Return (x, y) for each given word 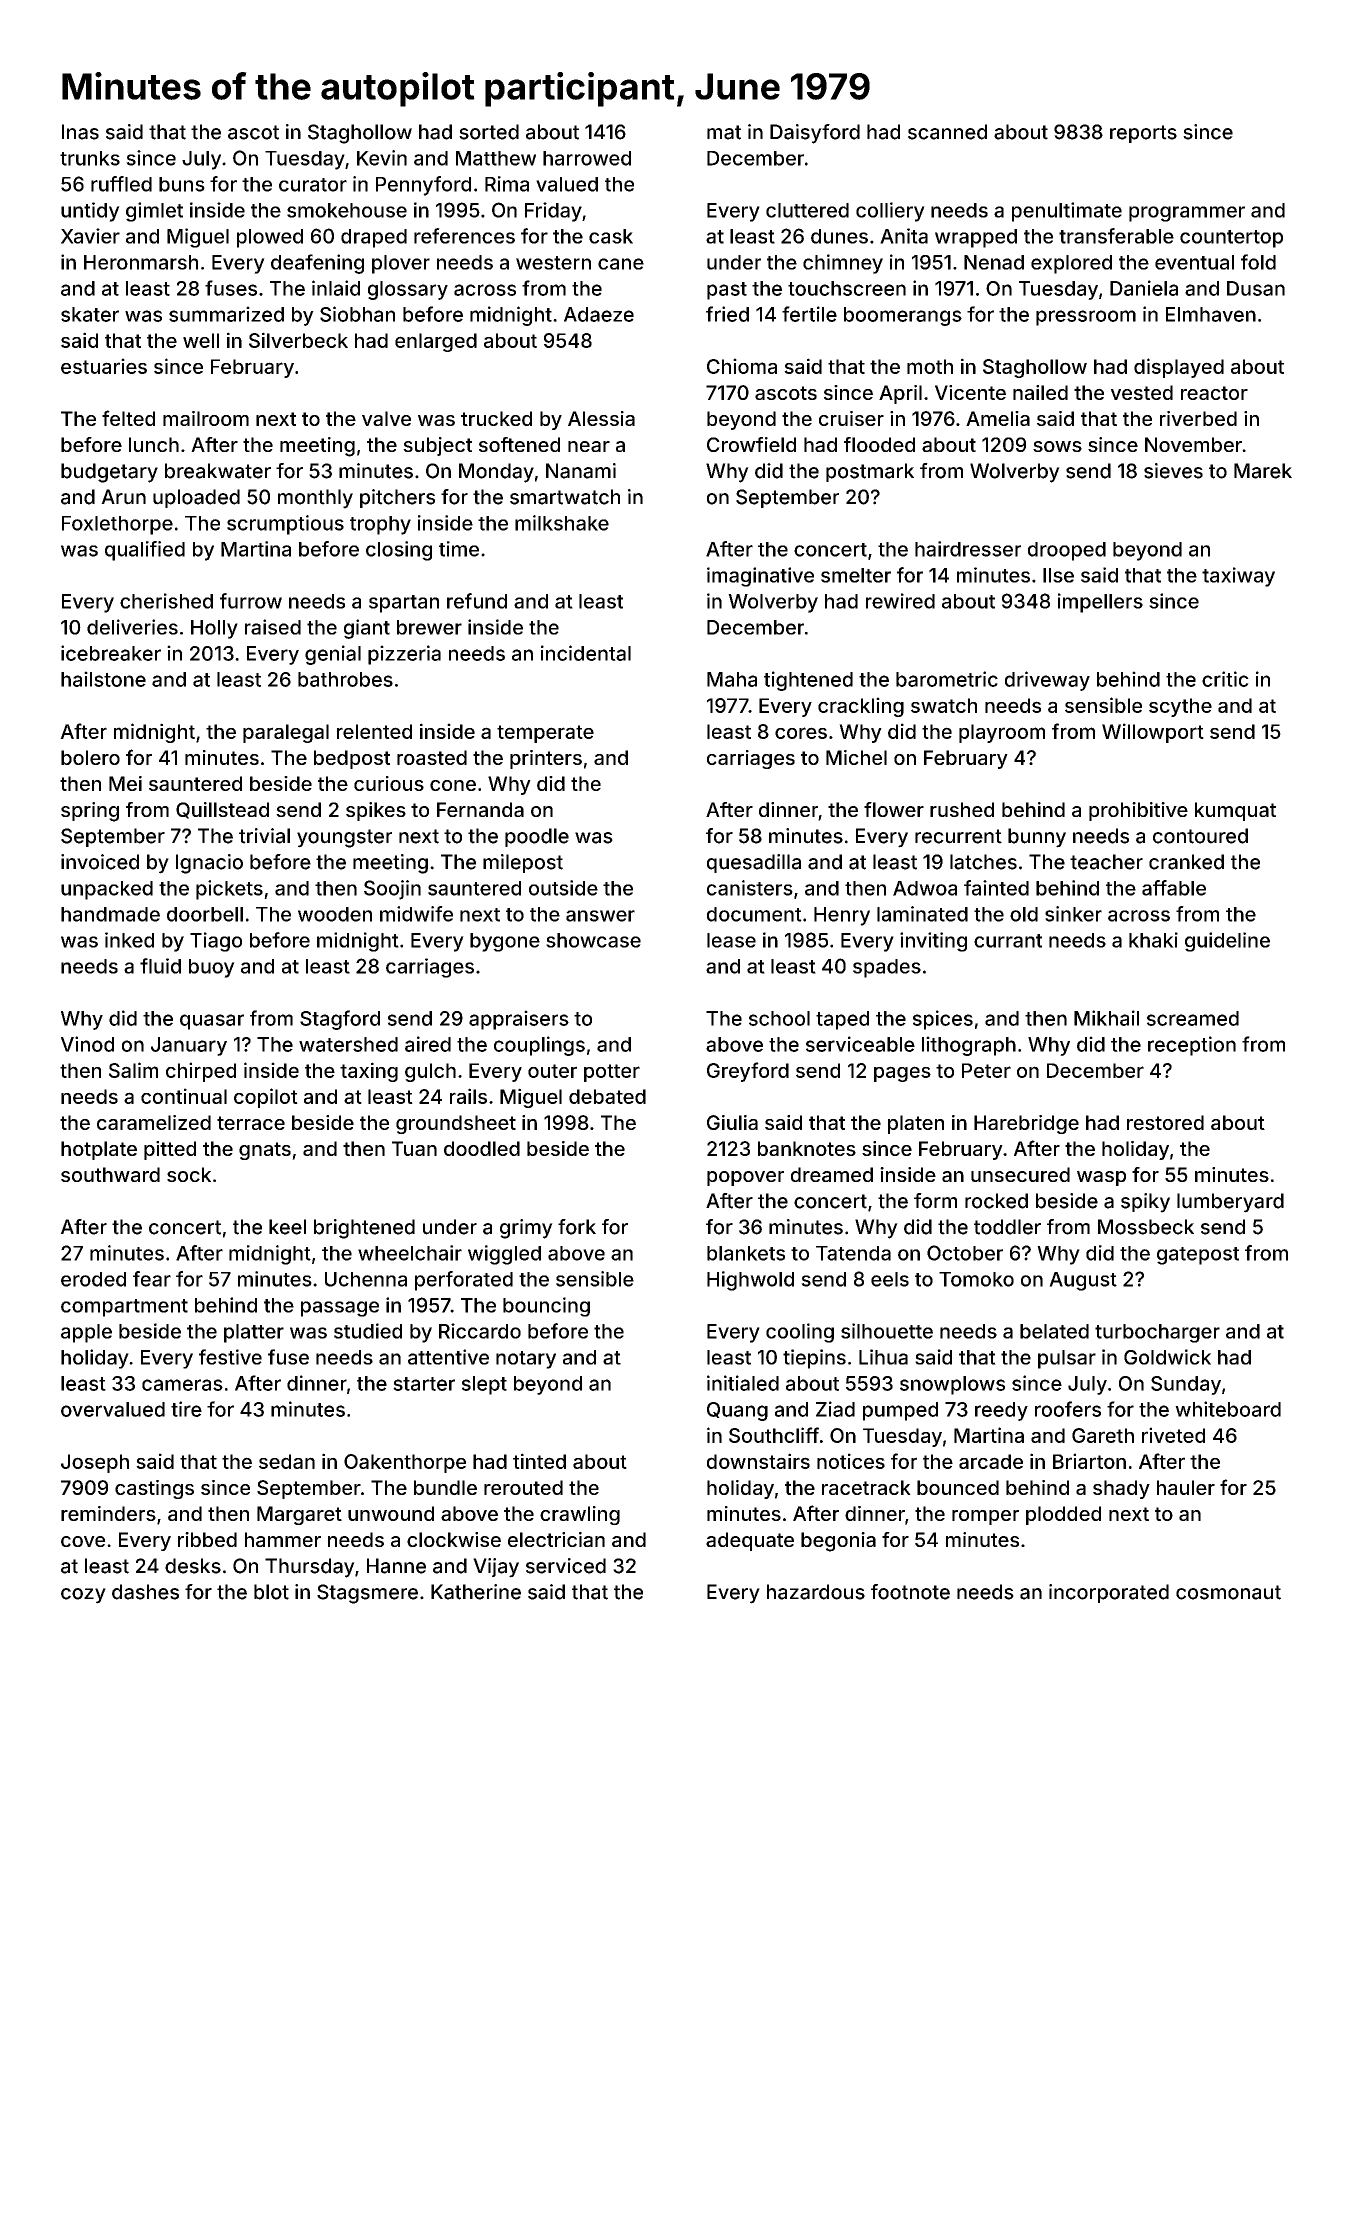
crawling (580, 1515)
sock (189, 1174)
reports (1143, 134)
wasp (1101, 1178)
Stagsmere (367, 1594)
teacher (1106, 862)
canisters (750, 888)
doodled (482, 1148)
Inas (80, 132)
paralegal (286, 733)
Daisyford (815, 134)
